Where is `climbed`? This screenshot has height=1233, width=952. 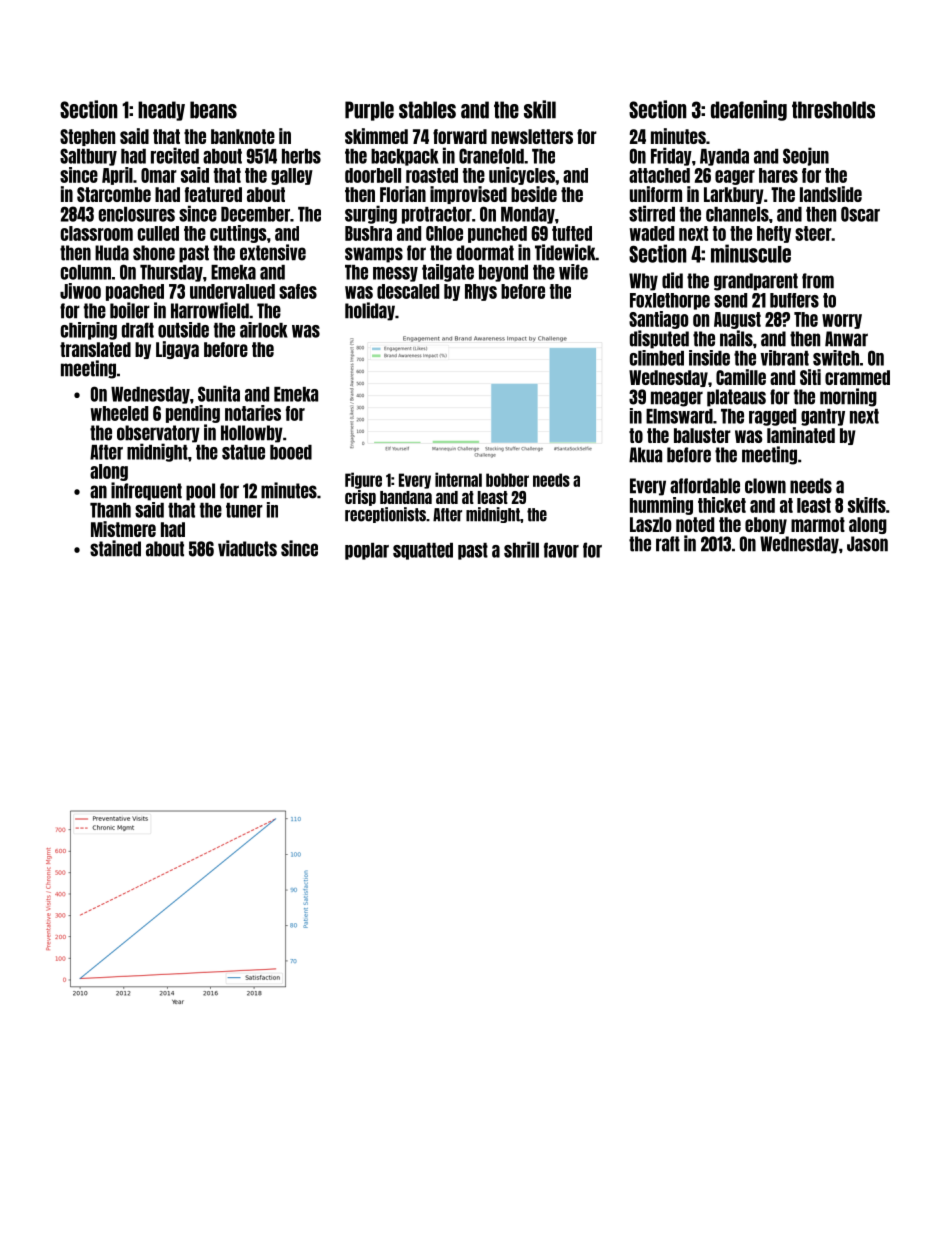 climbed is located at coordinates (656, 358).
